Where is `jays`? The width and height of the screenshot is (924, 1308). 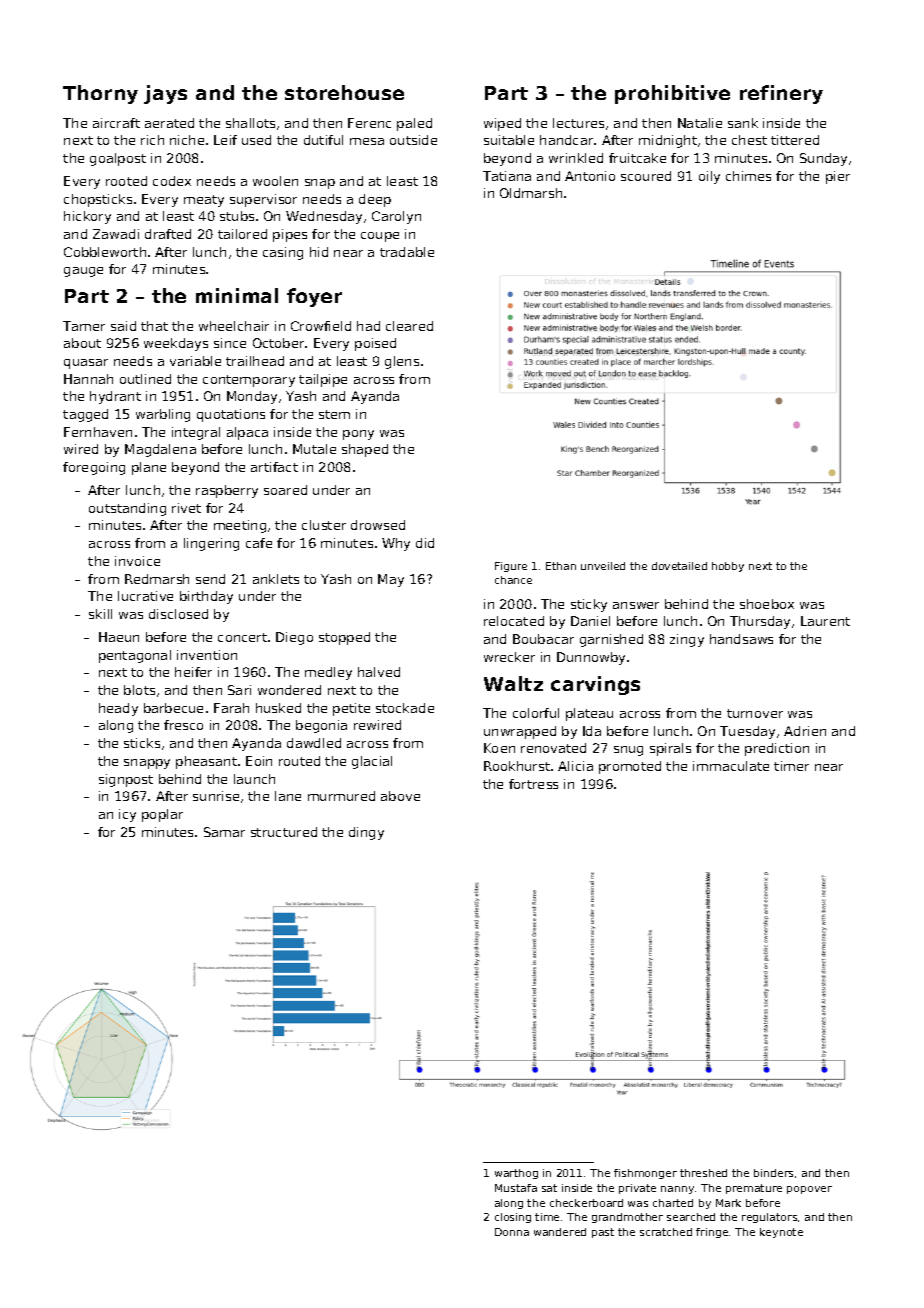
jays is located at coordinates (165, 94).
